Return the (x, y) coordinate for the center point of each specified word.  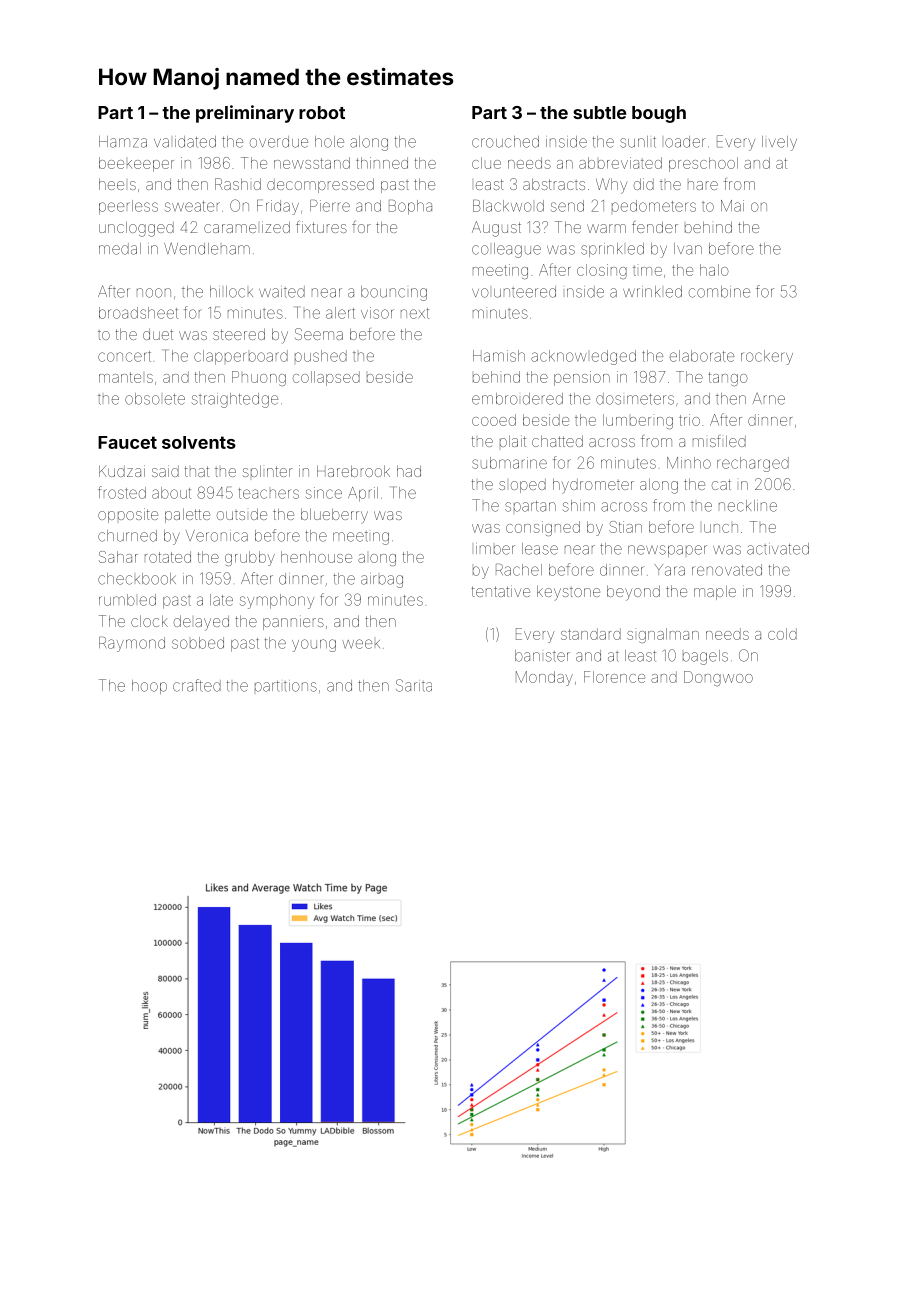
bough (659, 114)
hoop (149, 687)
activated (778, 549)
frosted (122, 492)
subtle (599, 112)
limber (495, 549)
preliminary (245, 114)
